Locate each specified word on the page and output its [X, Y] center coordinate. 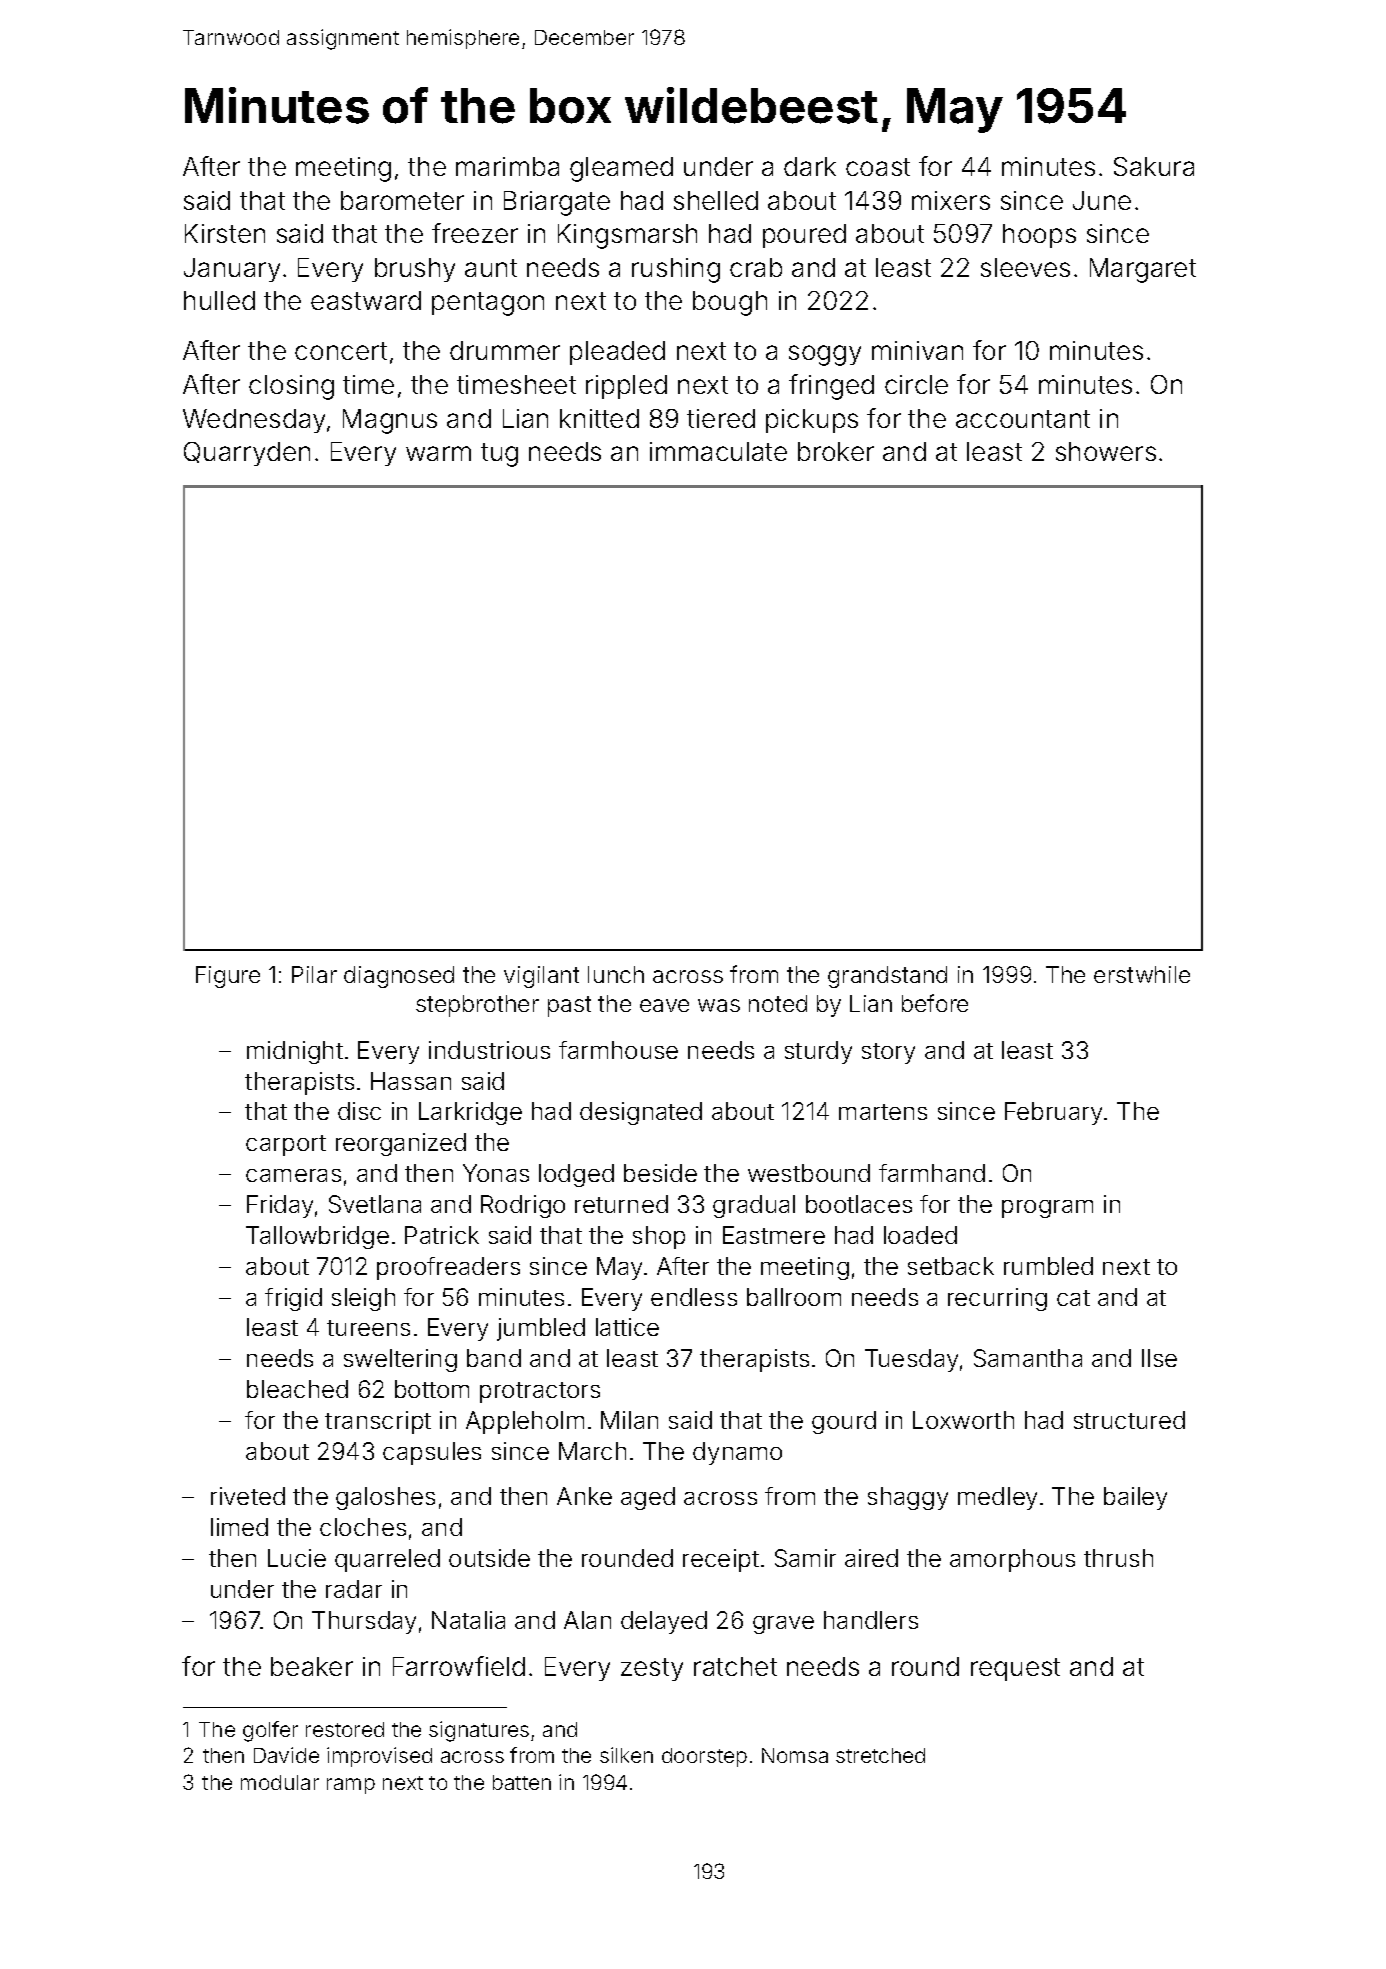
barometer [402, 200]
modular [280, 1782]
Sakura [1154, 166]
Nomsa [795, 1755]
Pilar [314, 974]
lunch [616, 974]
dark [810, 166]
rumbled [1048, 1266]
